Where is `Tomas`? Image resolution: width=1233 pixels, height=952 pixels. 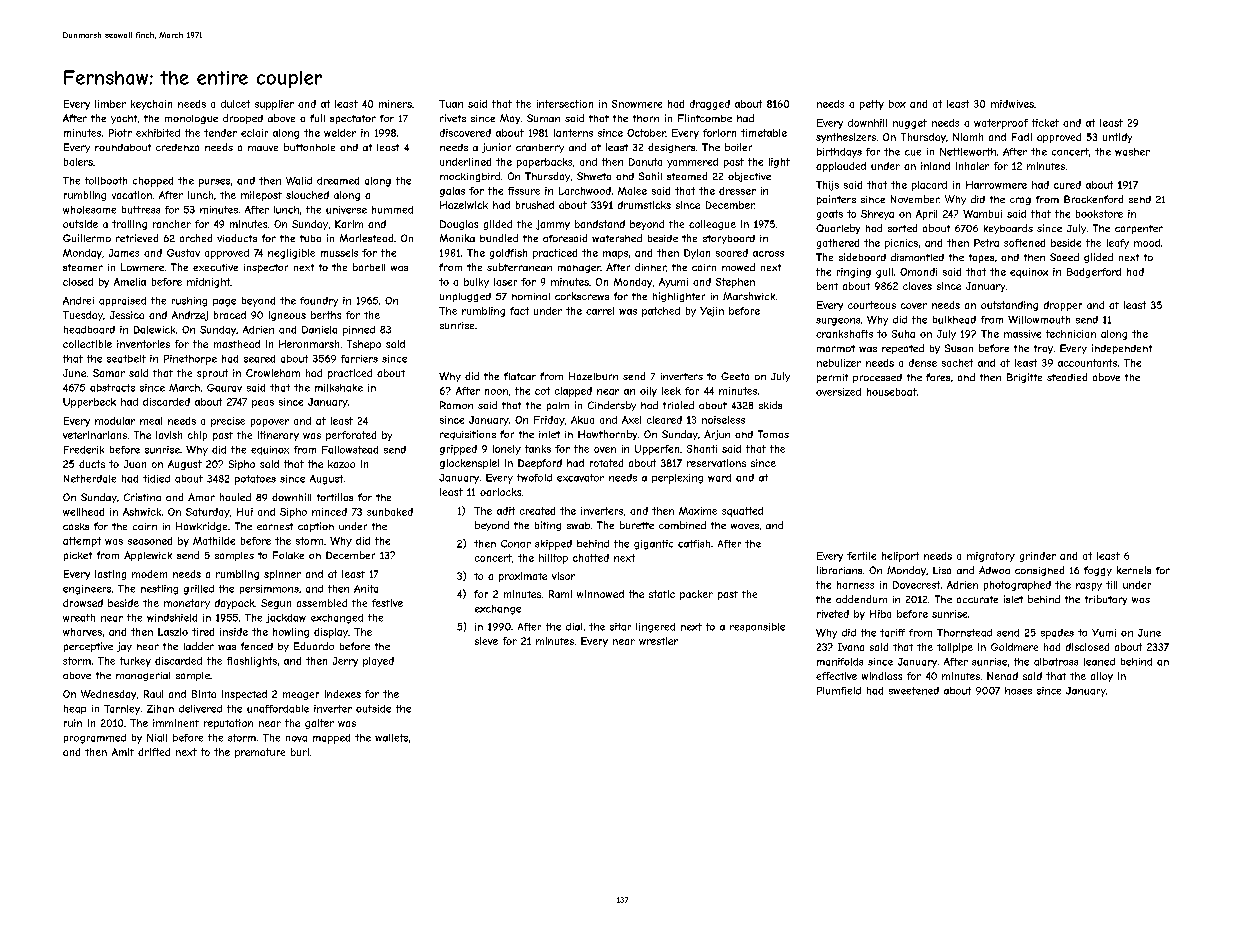 Tomas is located at coordinates (773, 434).
